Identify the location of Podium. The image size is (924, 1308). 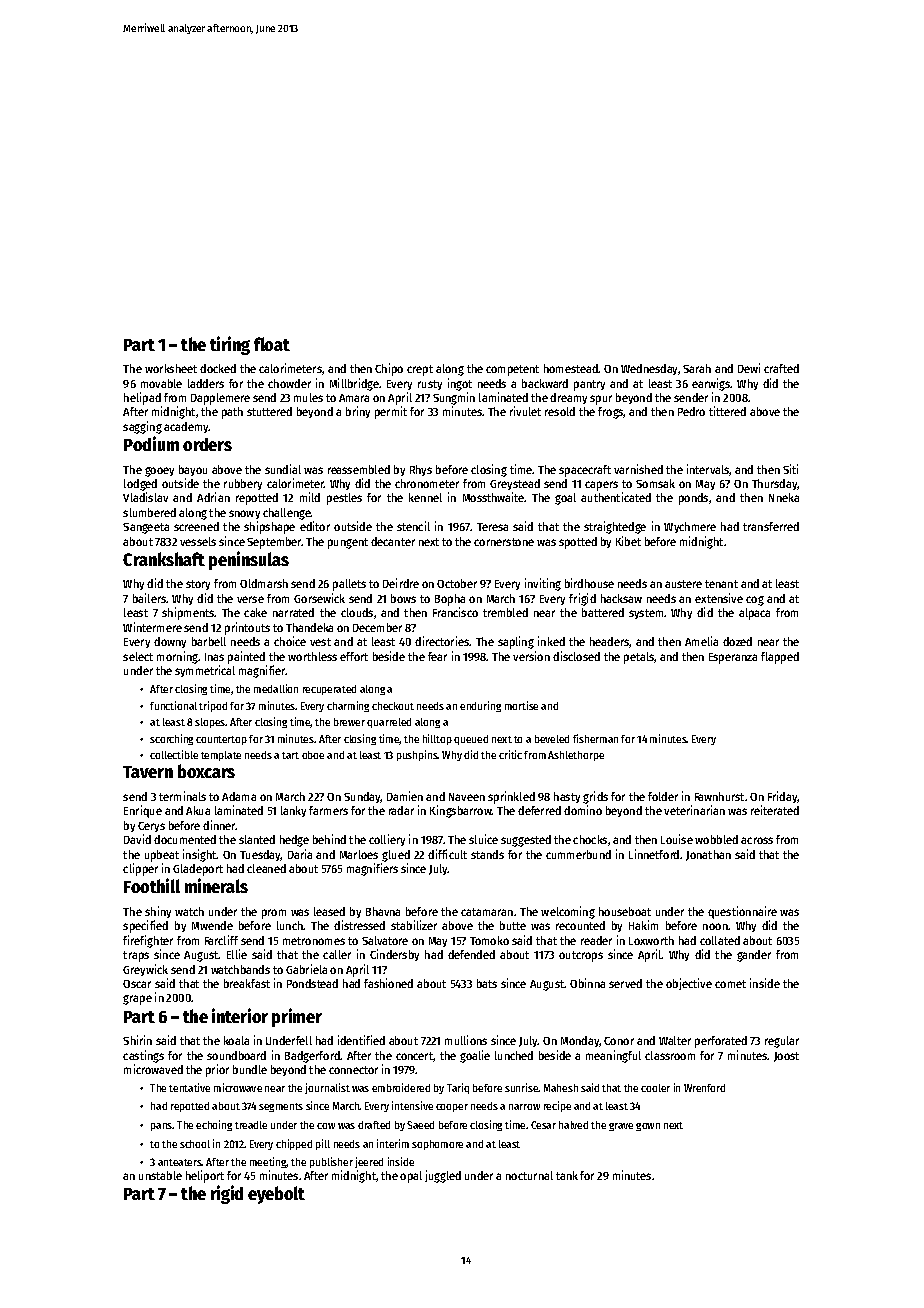
(151, 443).
